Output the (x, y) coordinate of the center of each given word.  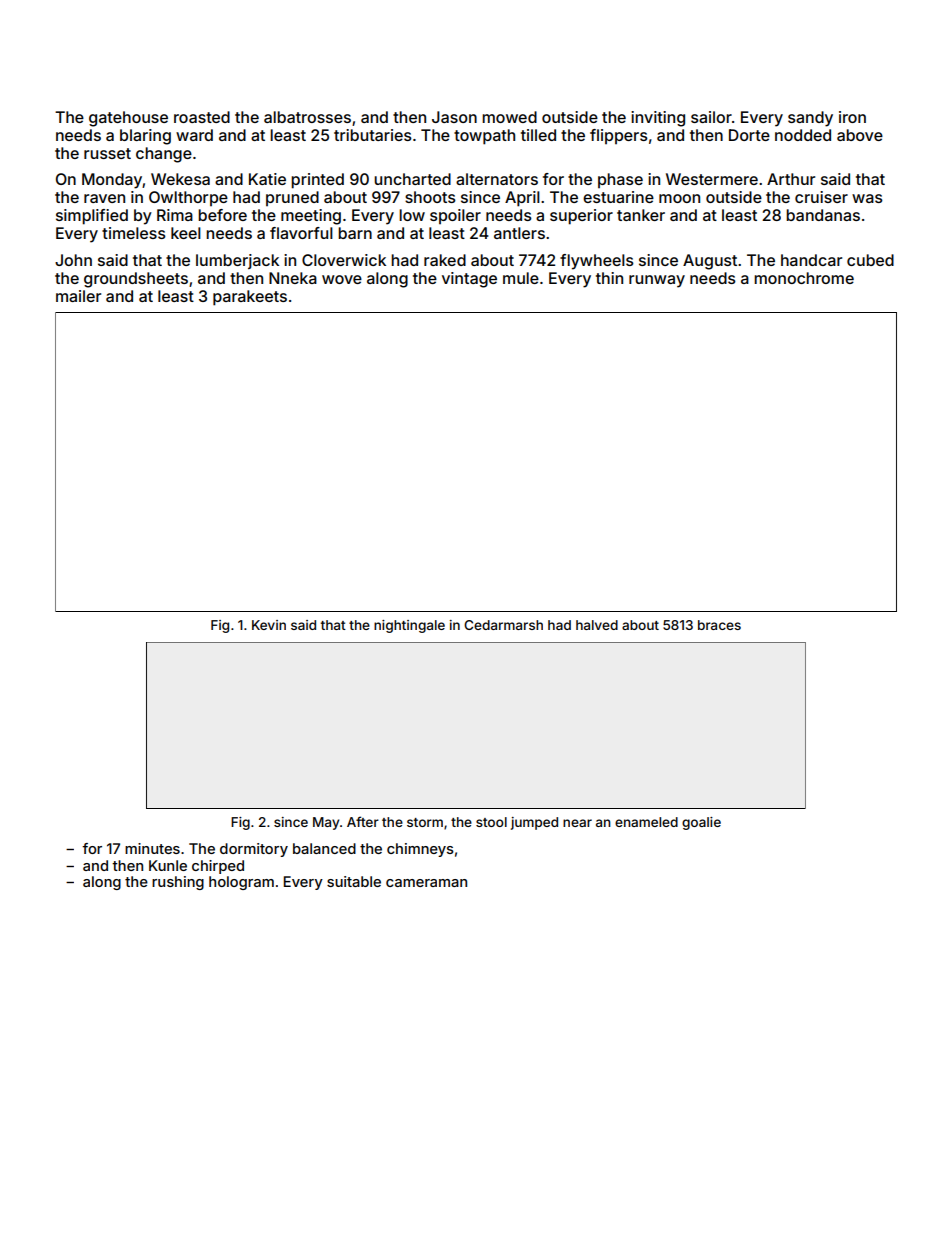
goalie (701, 823)
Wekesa (180, 179)
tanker (641, 215)
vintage (469, 280)
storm (425, 822)
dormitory (254, 850)
